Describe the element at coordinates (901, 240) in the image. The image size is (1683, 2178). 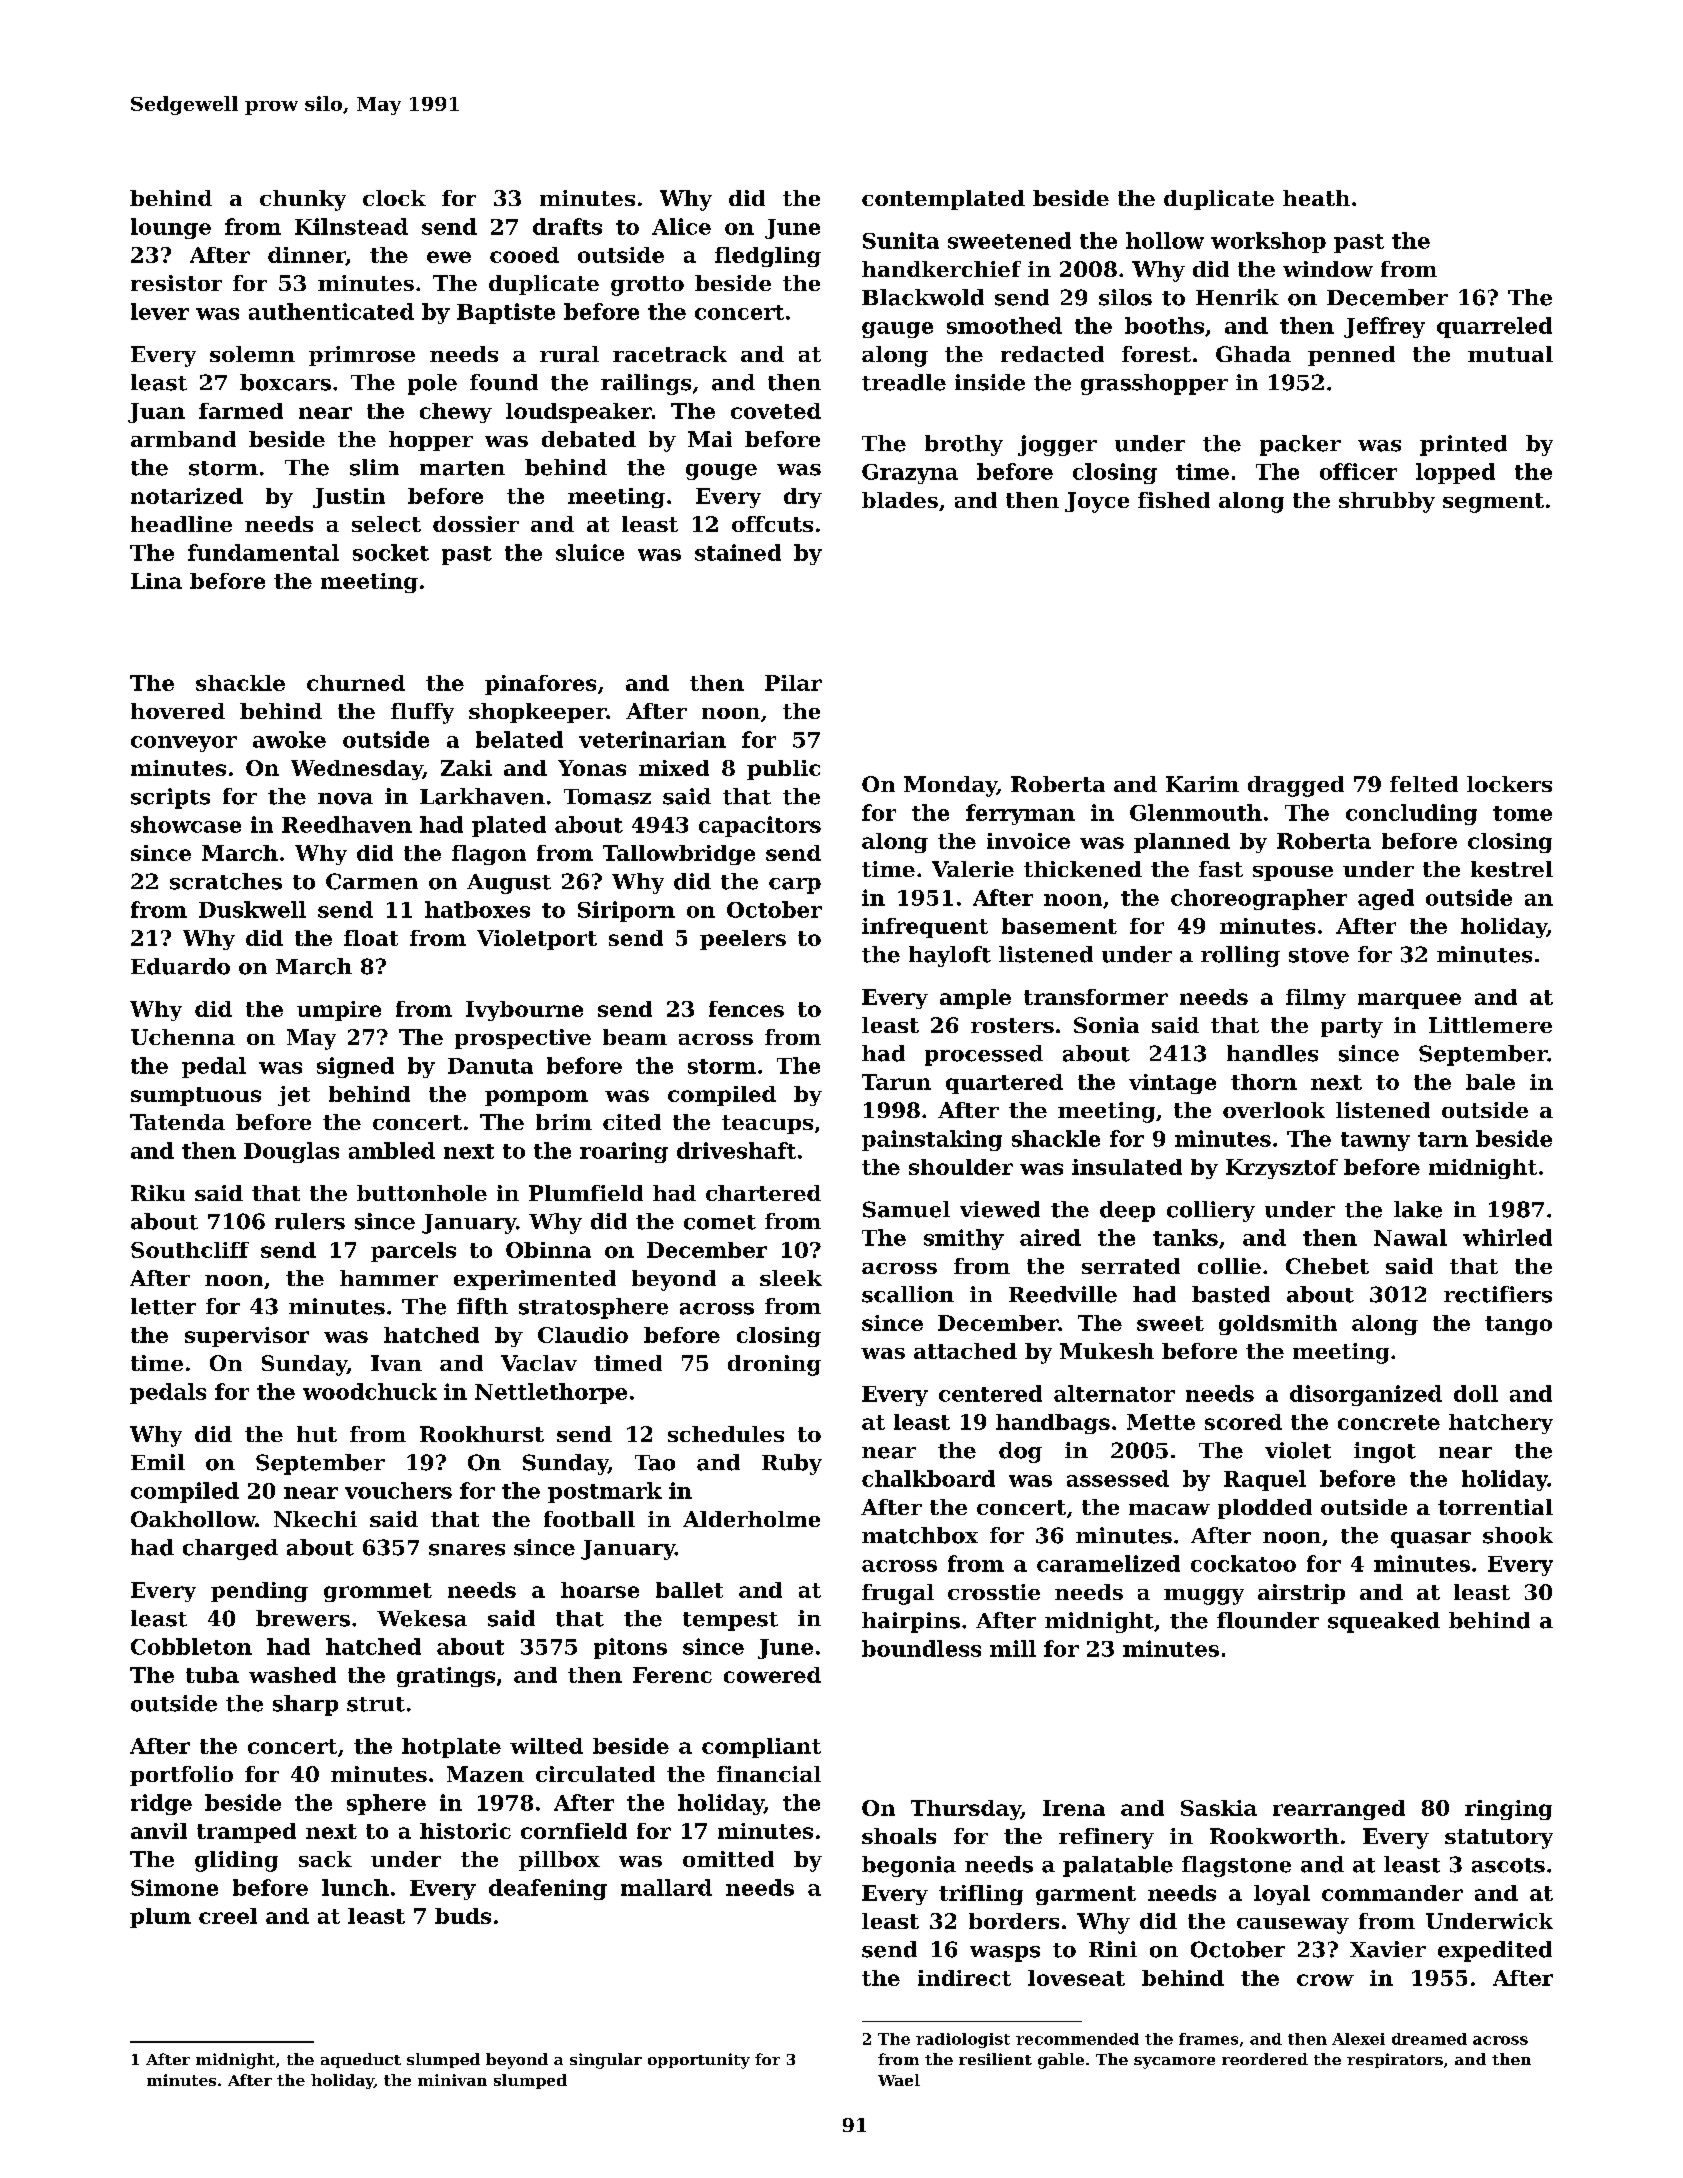
I see `Sunita` at that location.
